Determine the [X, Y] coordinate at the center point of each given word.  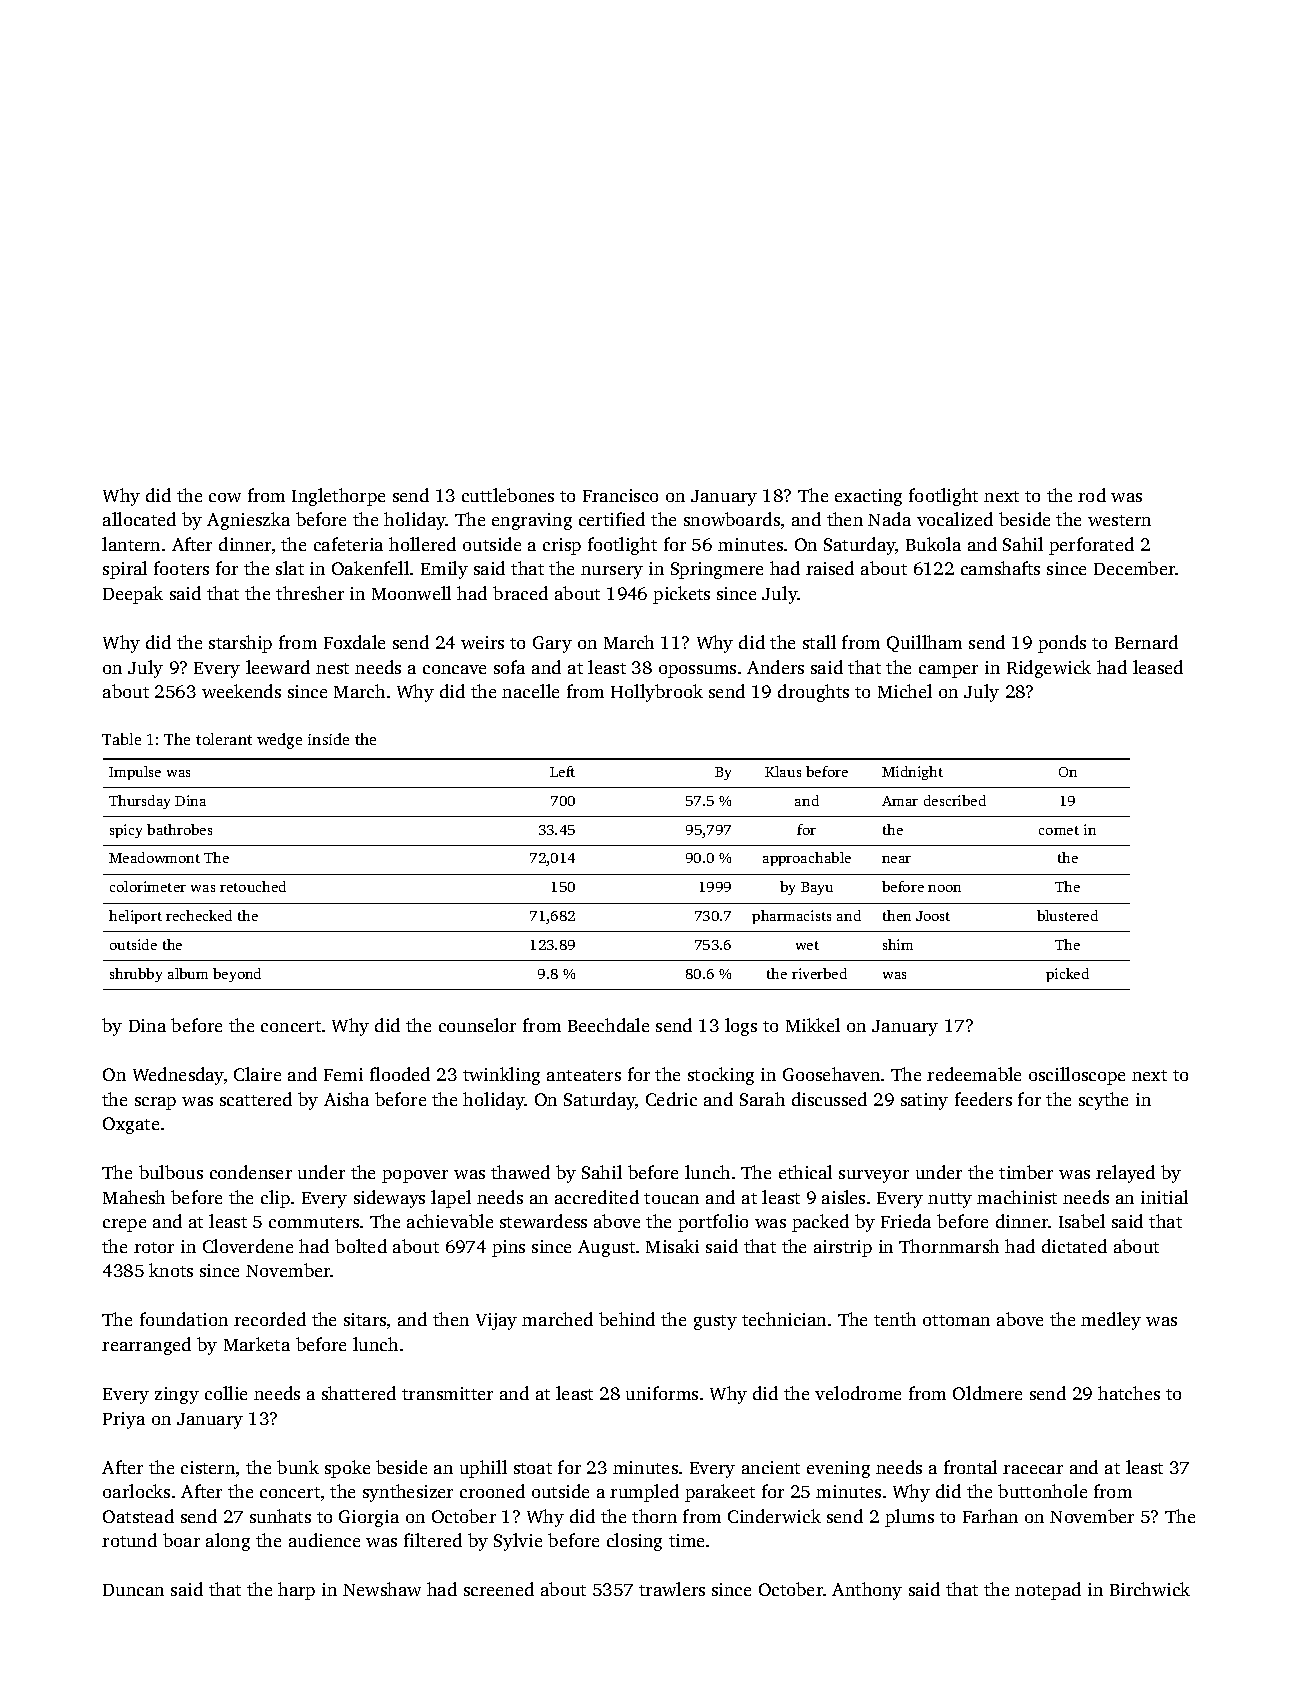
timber [1026, 1172]
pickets [681, 595]
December [1135, 568]
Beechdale [608, 1025]
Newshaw [382, 1589]
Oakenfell [370, 568]
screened [499, 1589]
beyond [237, 975]
